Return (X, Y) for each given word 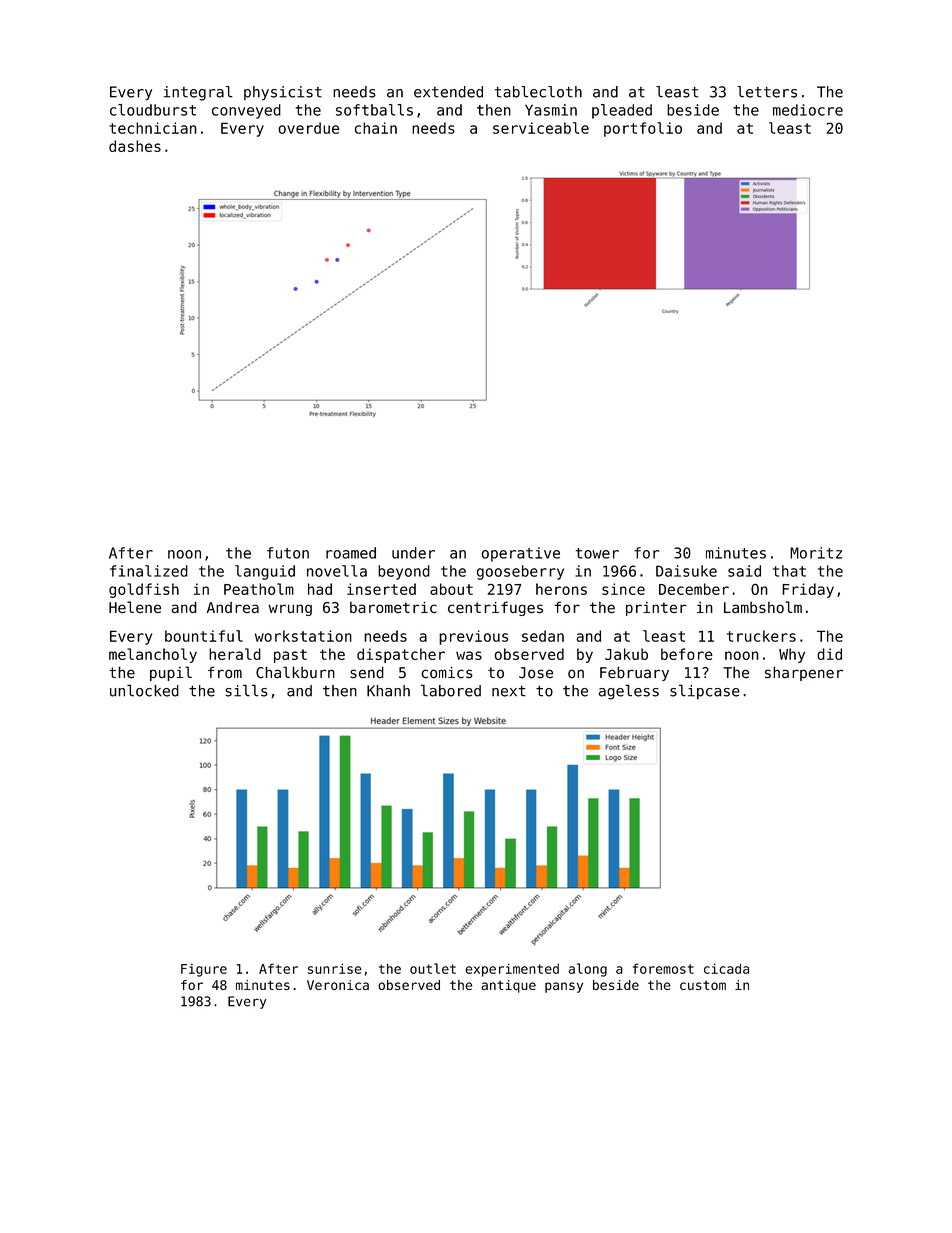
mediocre (808, 110)
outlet (433, 968)
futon (288, 553)
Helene (135, 607)
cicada (726, 969)
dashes (135, 146)
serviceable (541, 128)
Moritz (816, 553)
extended (448, 92)
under (413, 553)
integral (198, 93)
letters (767, 92)
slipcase (705, 692)
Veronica (338, 985)
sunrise (335, 969)
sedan (543, 636)
